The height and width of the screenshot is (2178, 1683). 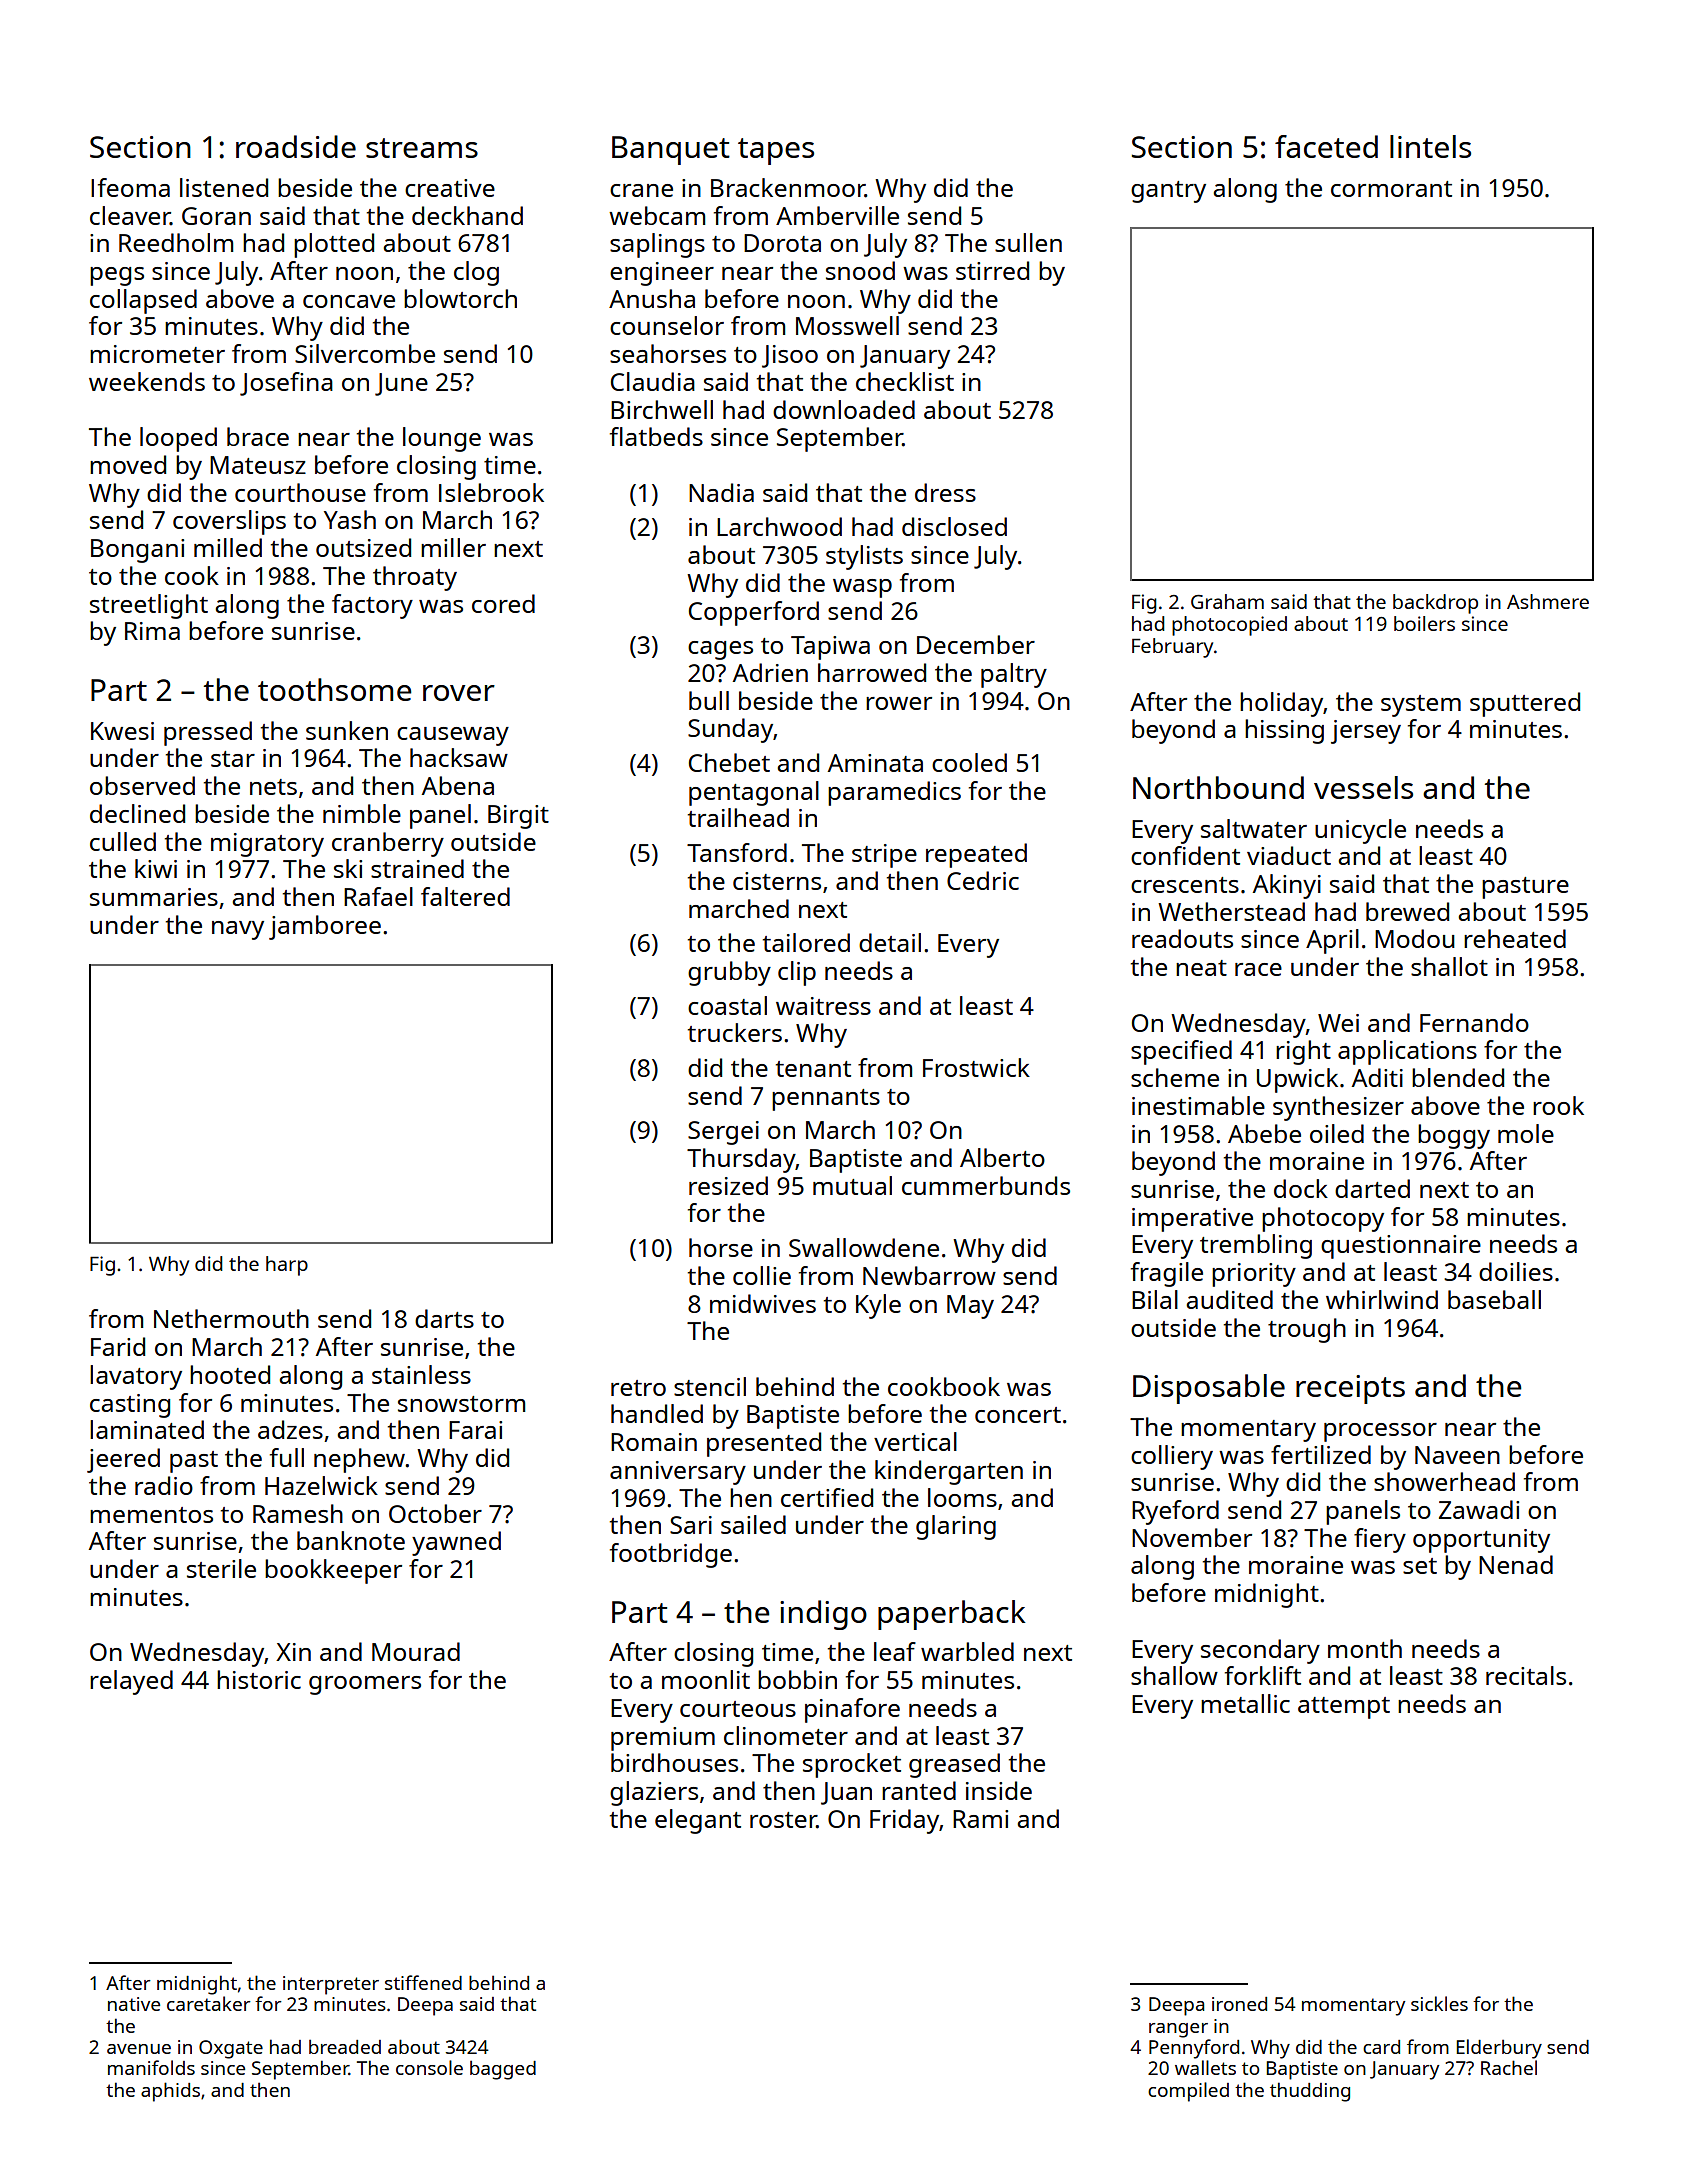 I want to click on migratory, so click(x=267, y=845).
